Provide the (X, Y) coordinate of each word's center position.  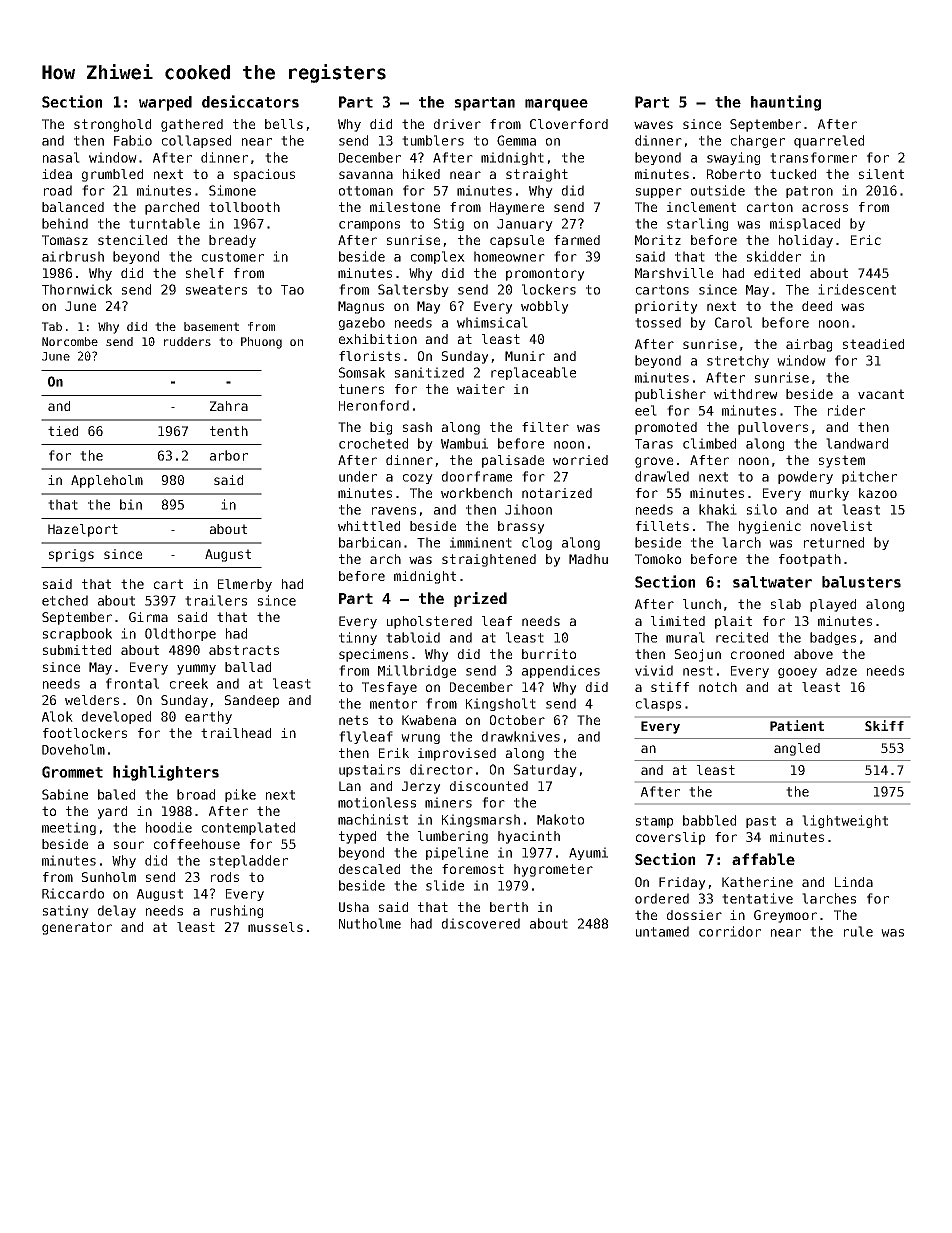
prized (480, 599)
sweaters (216, 290)
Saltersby (413, 290)
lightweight (845, 821)
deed (817, 306)
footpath (810, 560)
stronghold (112, 125)
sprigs (71, 555)
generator (77, 928)
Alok (57, 716)
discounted (489, 786)
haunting (786, 103)
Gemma (516, 140)
